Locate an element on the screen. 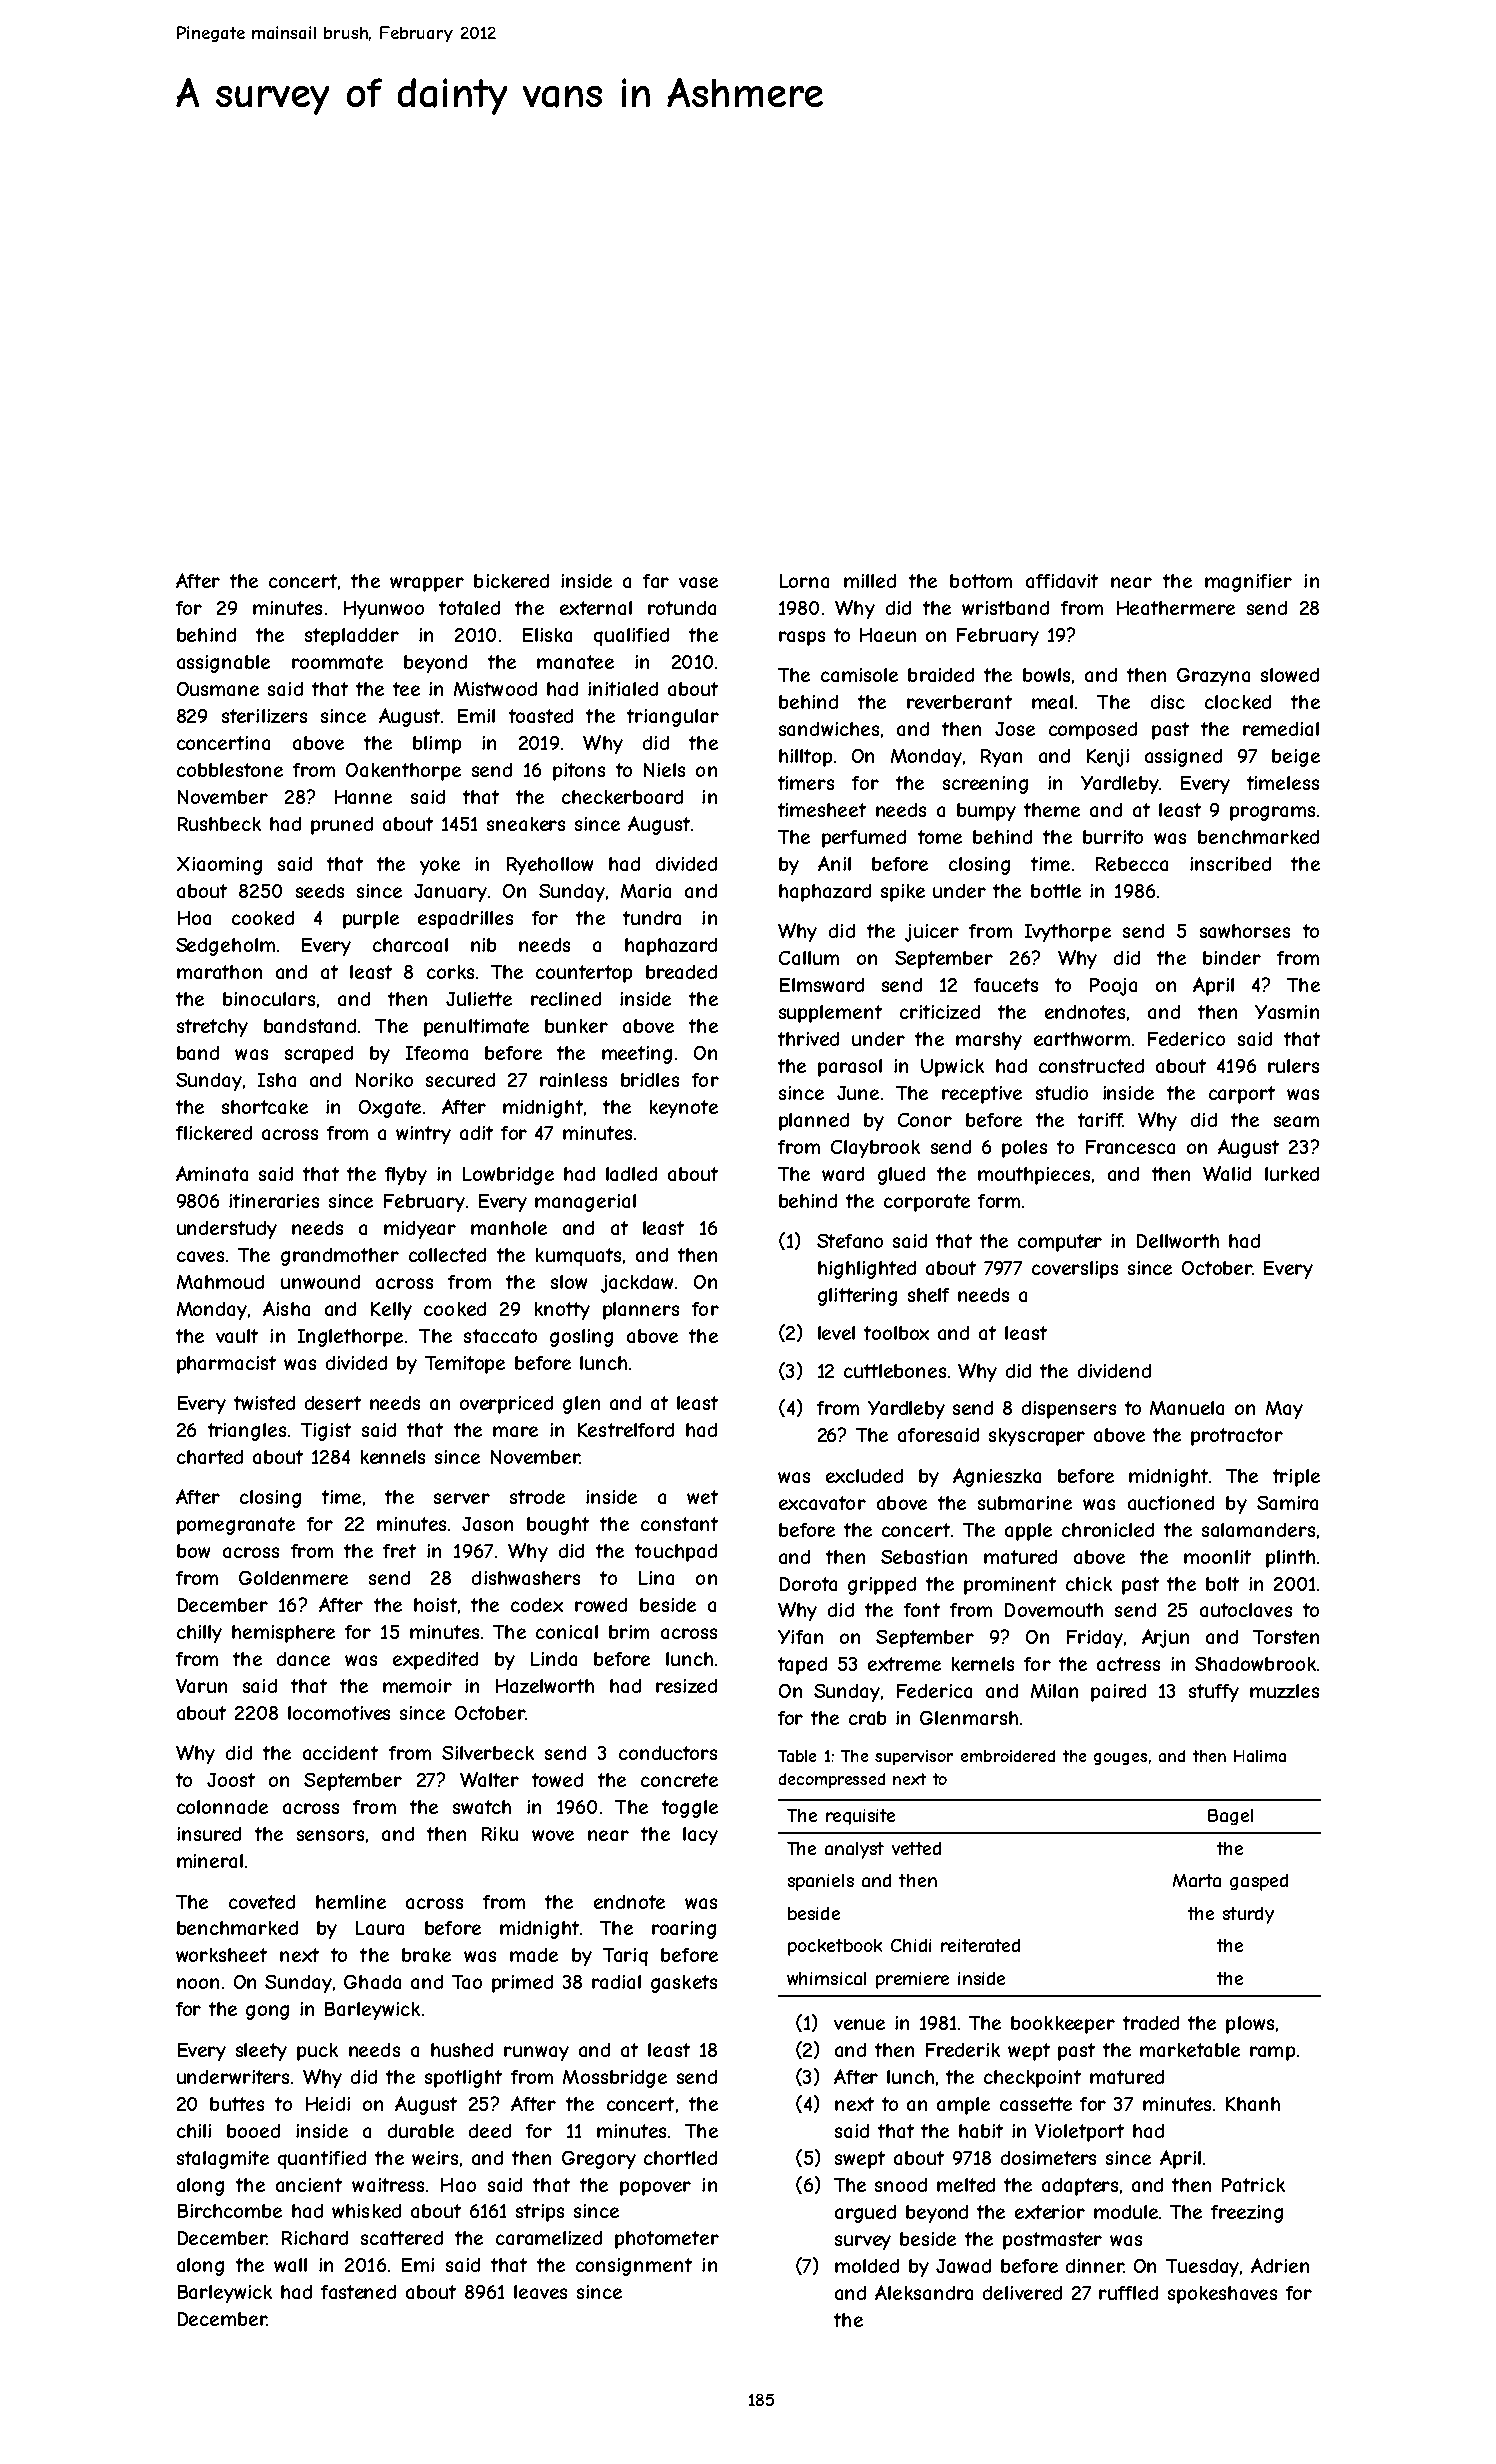 This screenshot has height=2464, width=1496. Heathermere is located at coordinates (1176, 608).
